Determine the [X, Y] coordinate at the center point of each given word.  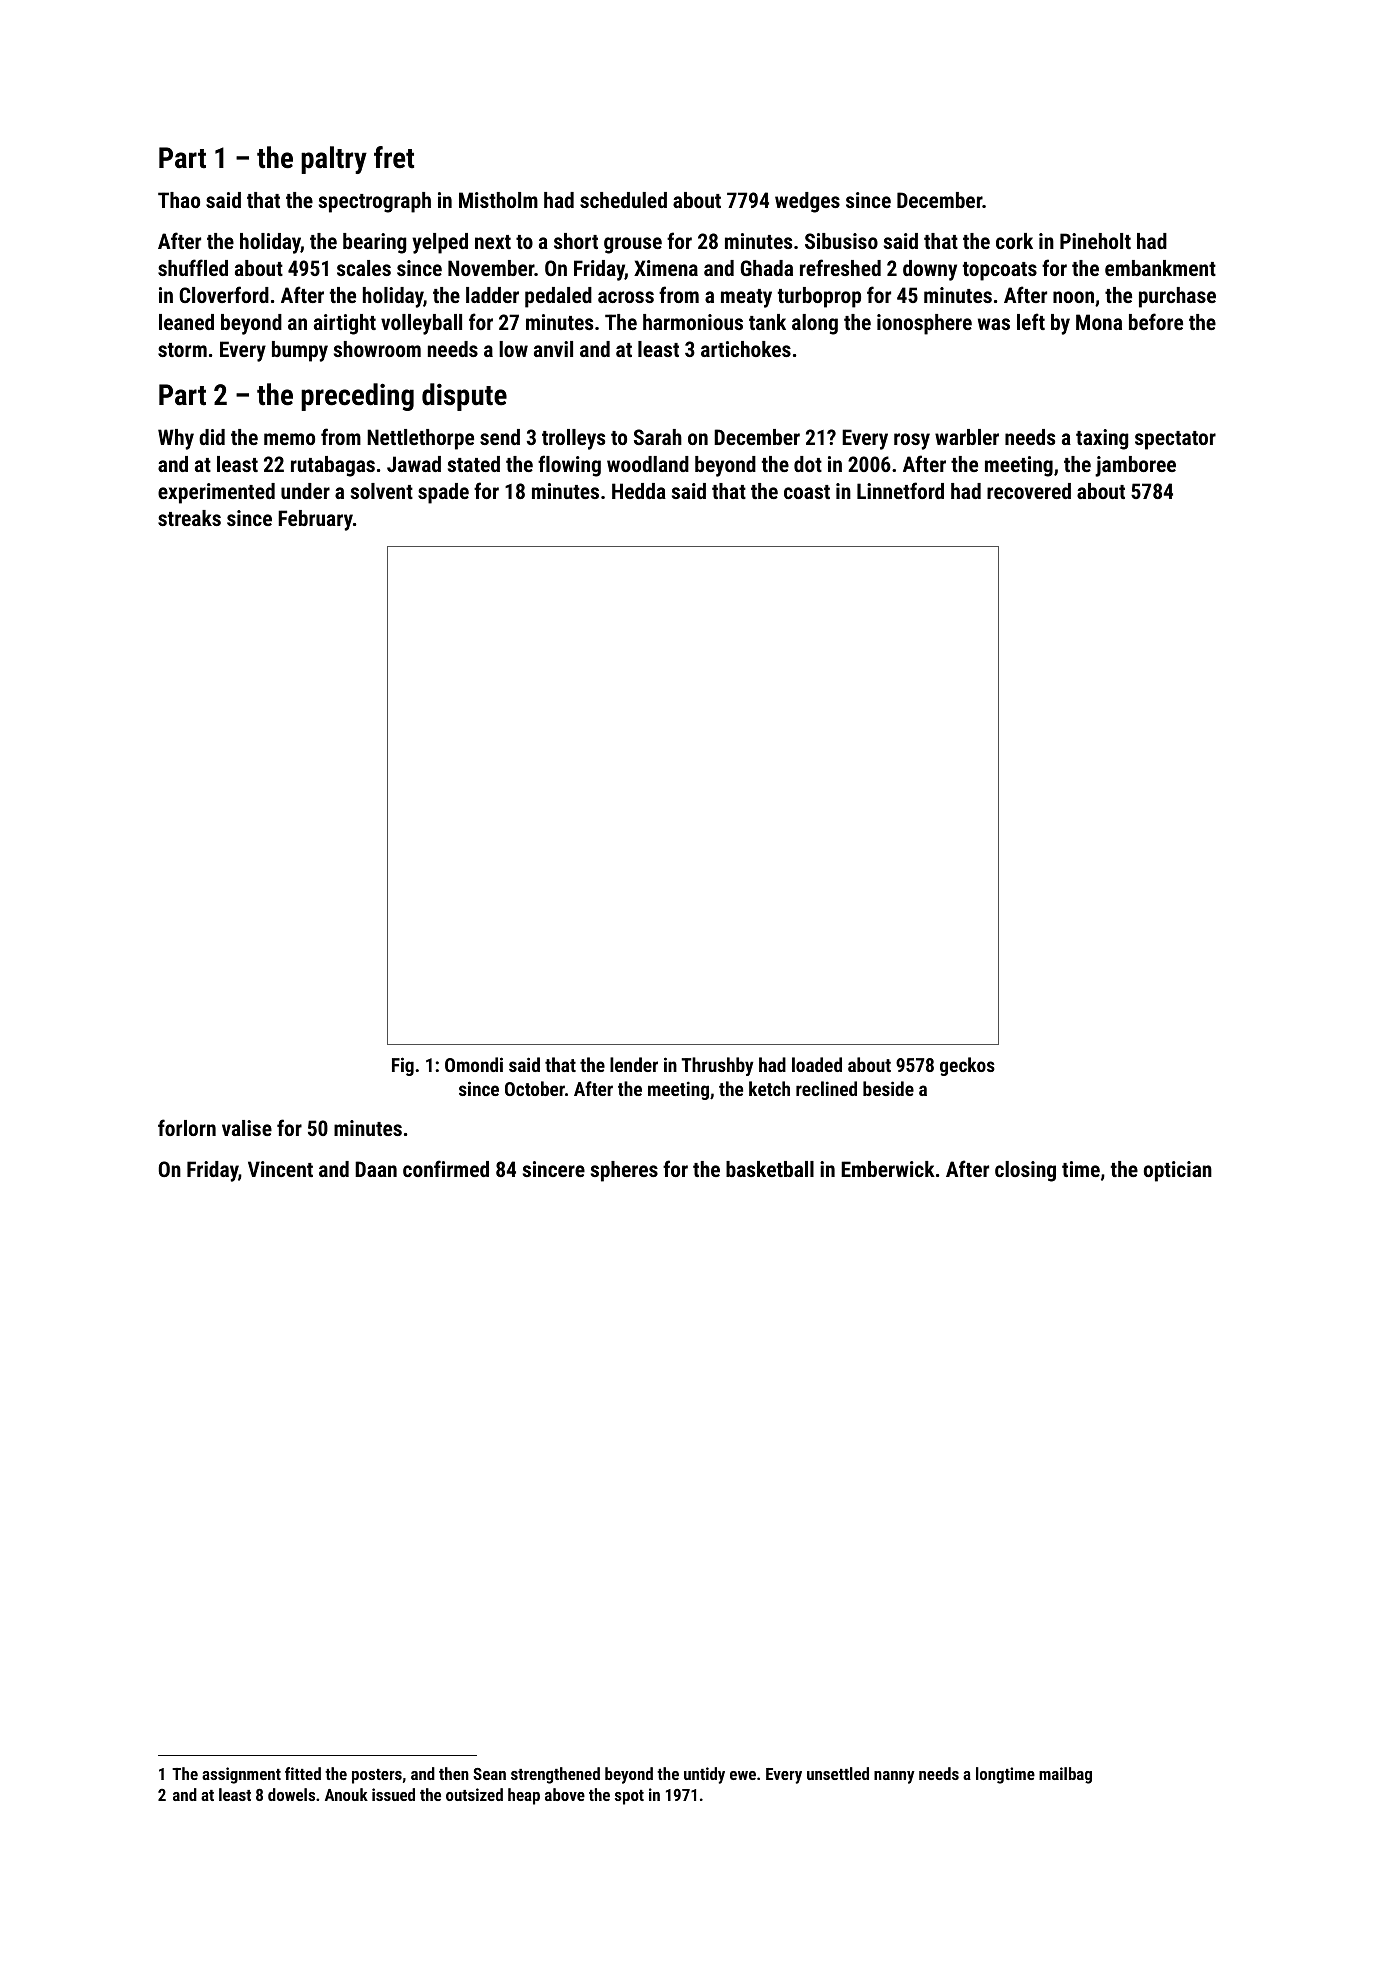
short [576, 241]
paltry [334, 160]
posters [377, 1776]
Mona [1099, 322]
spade [443, 493]
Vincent [280, 1169]
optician [1178, 1171]
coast [807, 492]
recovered [1029, 491]
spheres [624, 1171]
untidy [704, 1775]
